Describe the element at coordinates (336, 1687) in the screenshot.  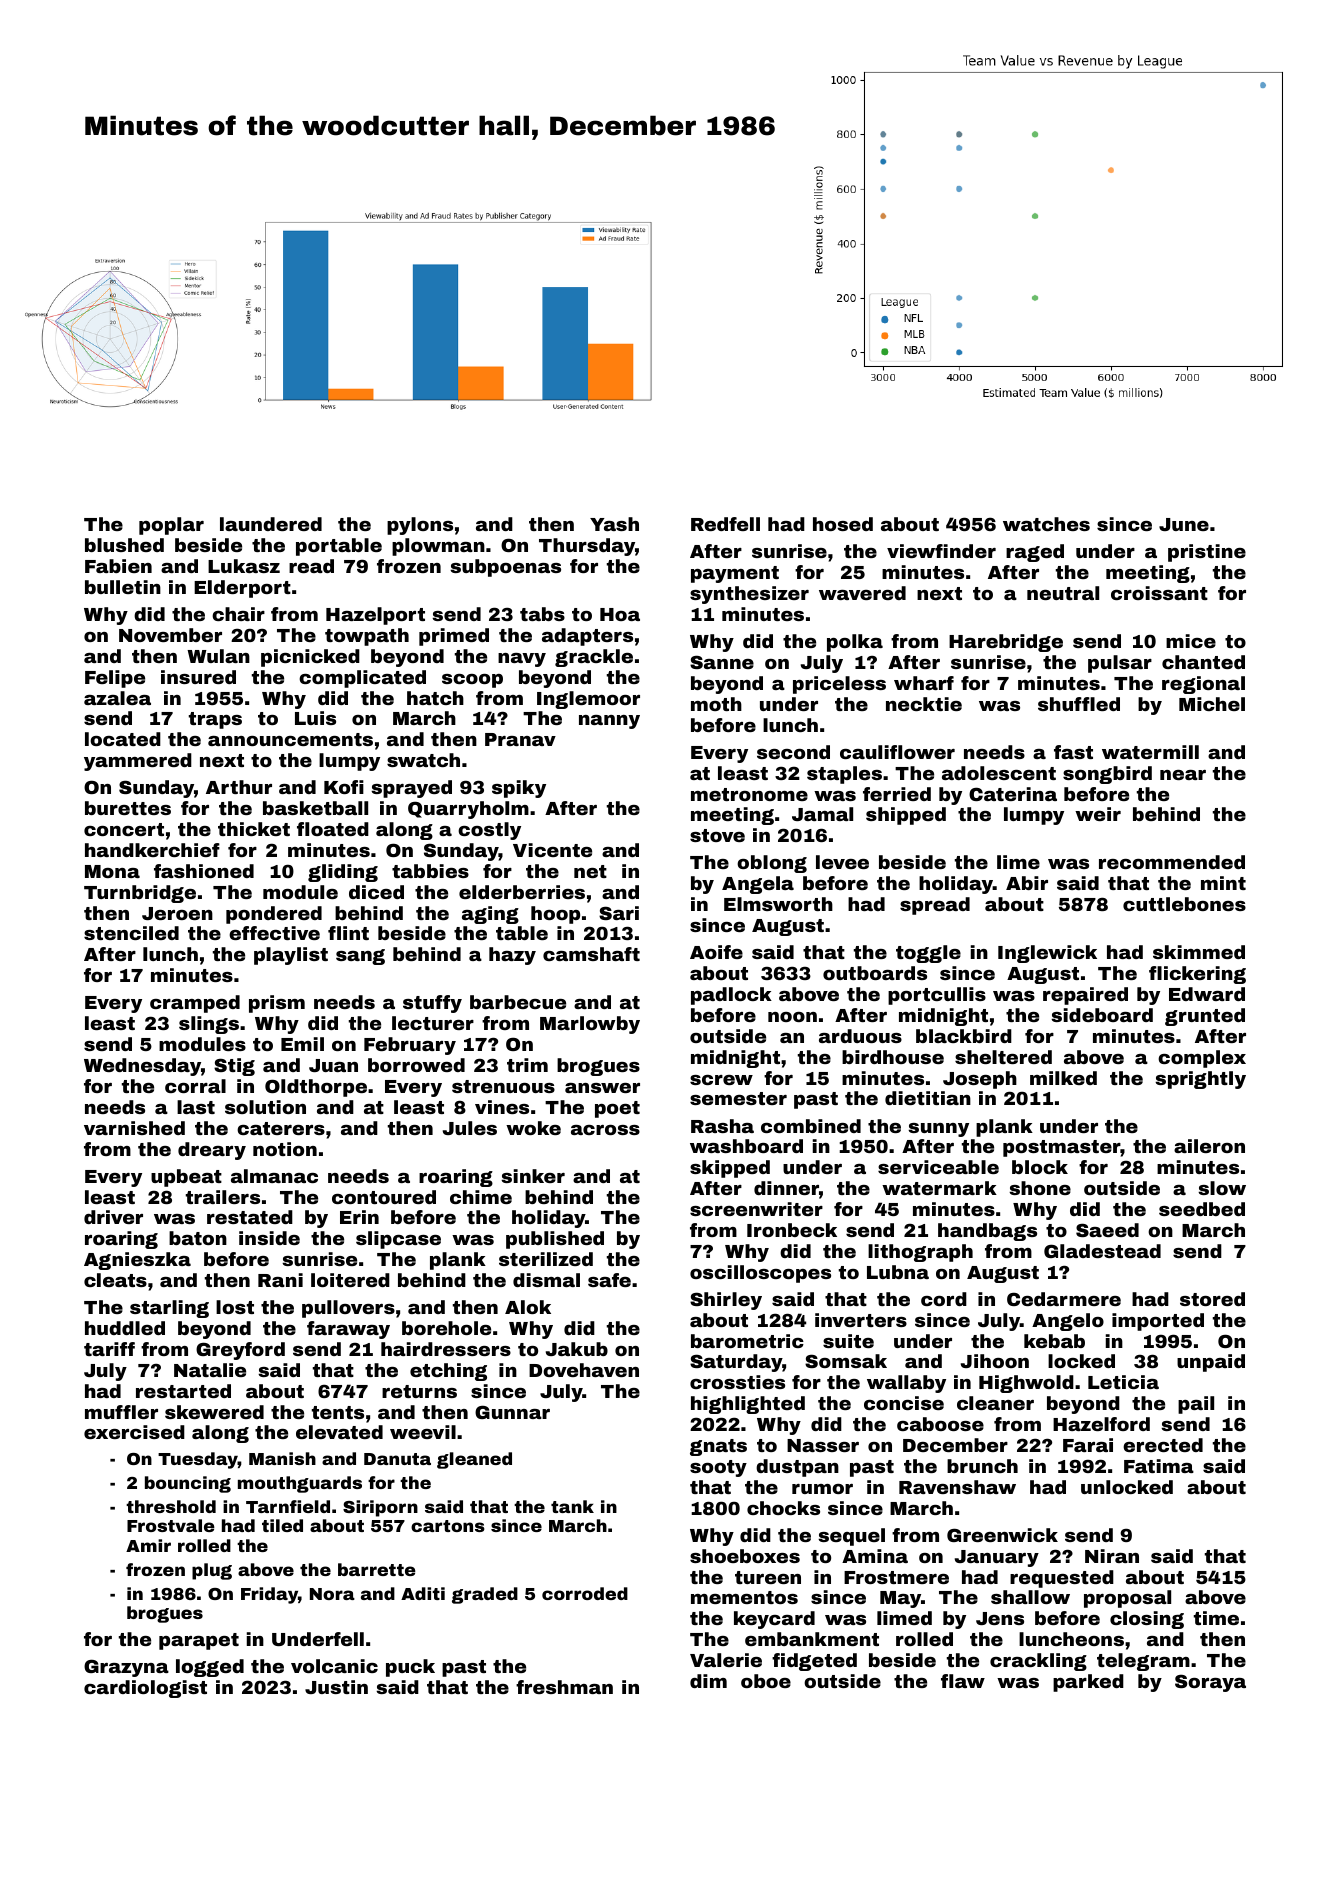
I see `Justin` at that location.
